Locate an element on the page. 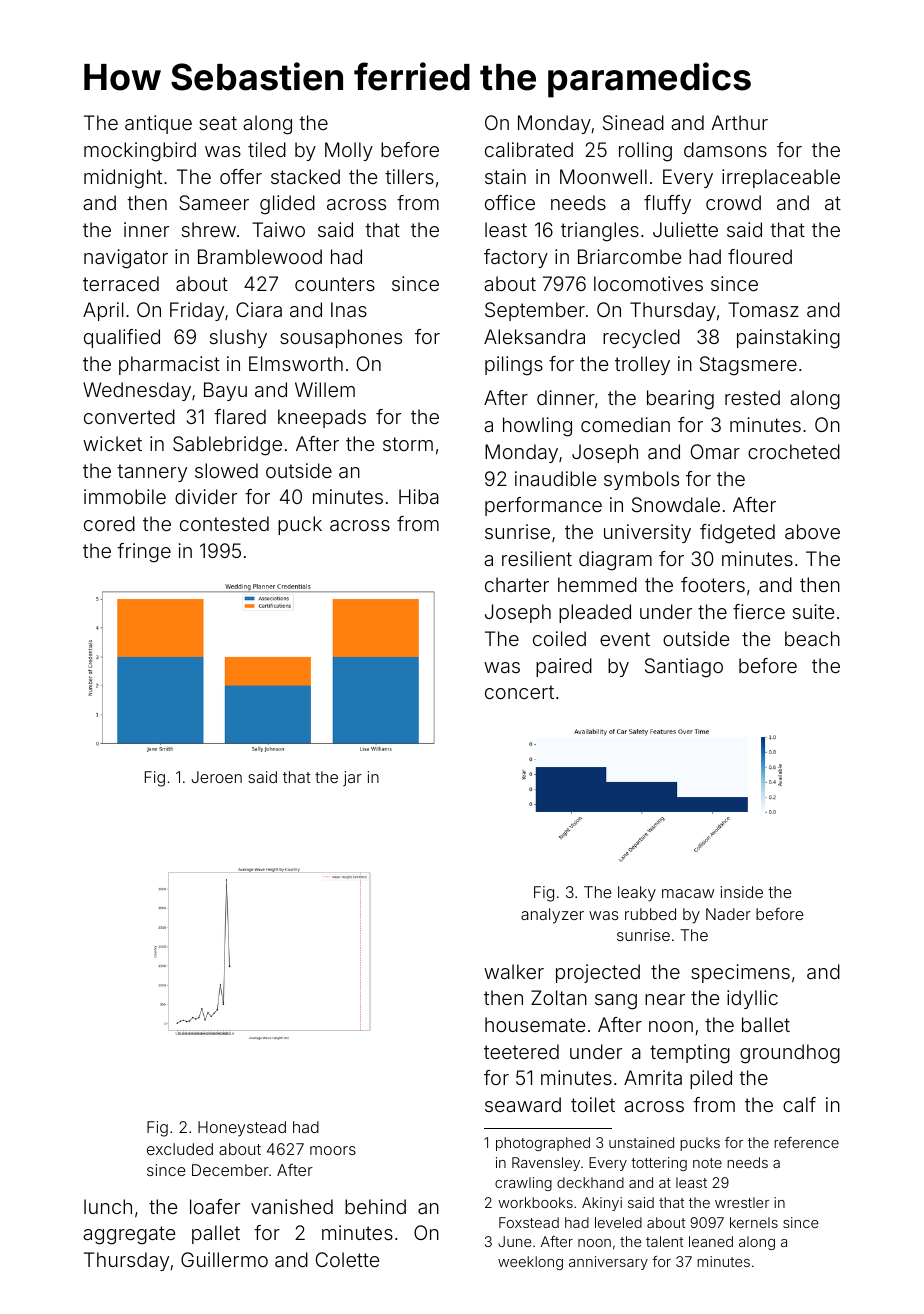 The width and height of the page is (924, 1314). Jeroen is located at coordinates (216, 777).
